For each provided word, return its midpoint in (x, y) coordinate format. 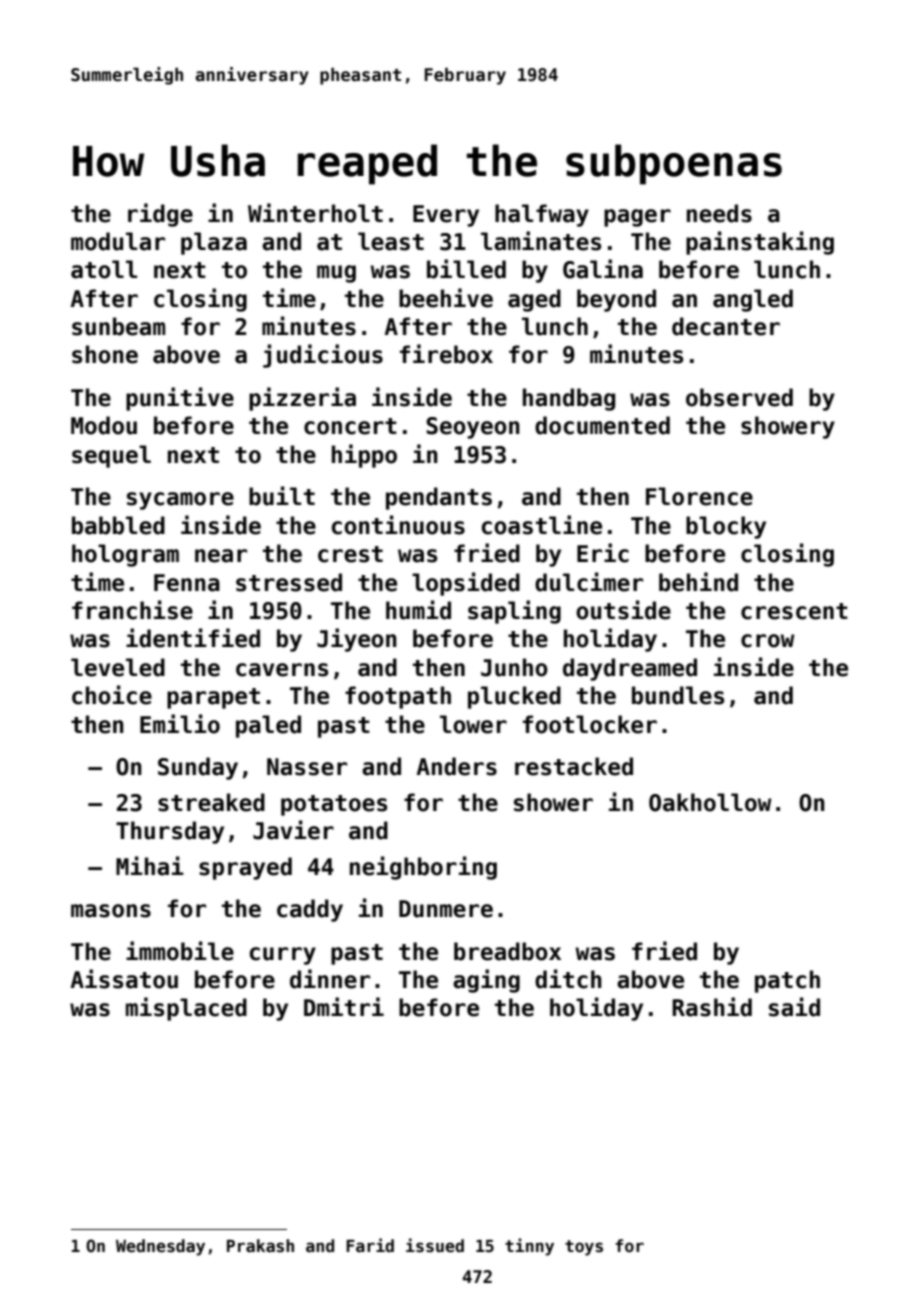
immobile (180, 951)
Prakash (260, 1246)
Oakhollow (710, 802)
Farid (370, 1245)
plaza (214, 243)
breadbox (507, 951)
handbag (569, 399)
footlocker (590, 724)
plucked (514, 697)
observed (739, 397)
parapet (213, 698)
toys (584, 1248)
